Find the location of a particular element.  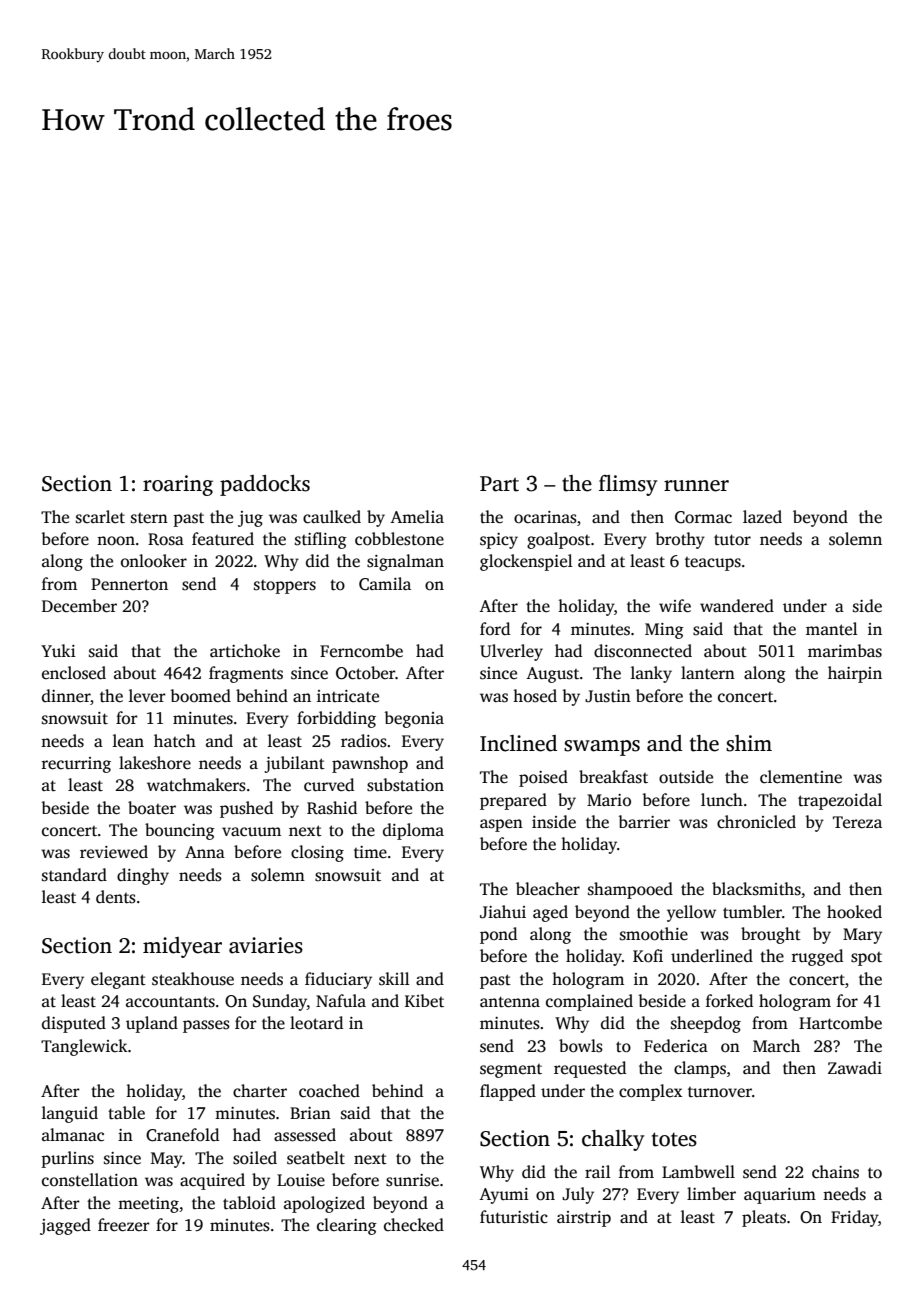

jagged is located at coordinates (65, 1226).
